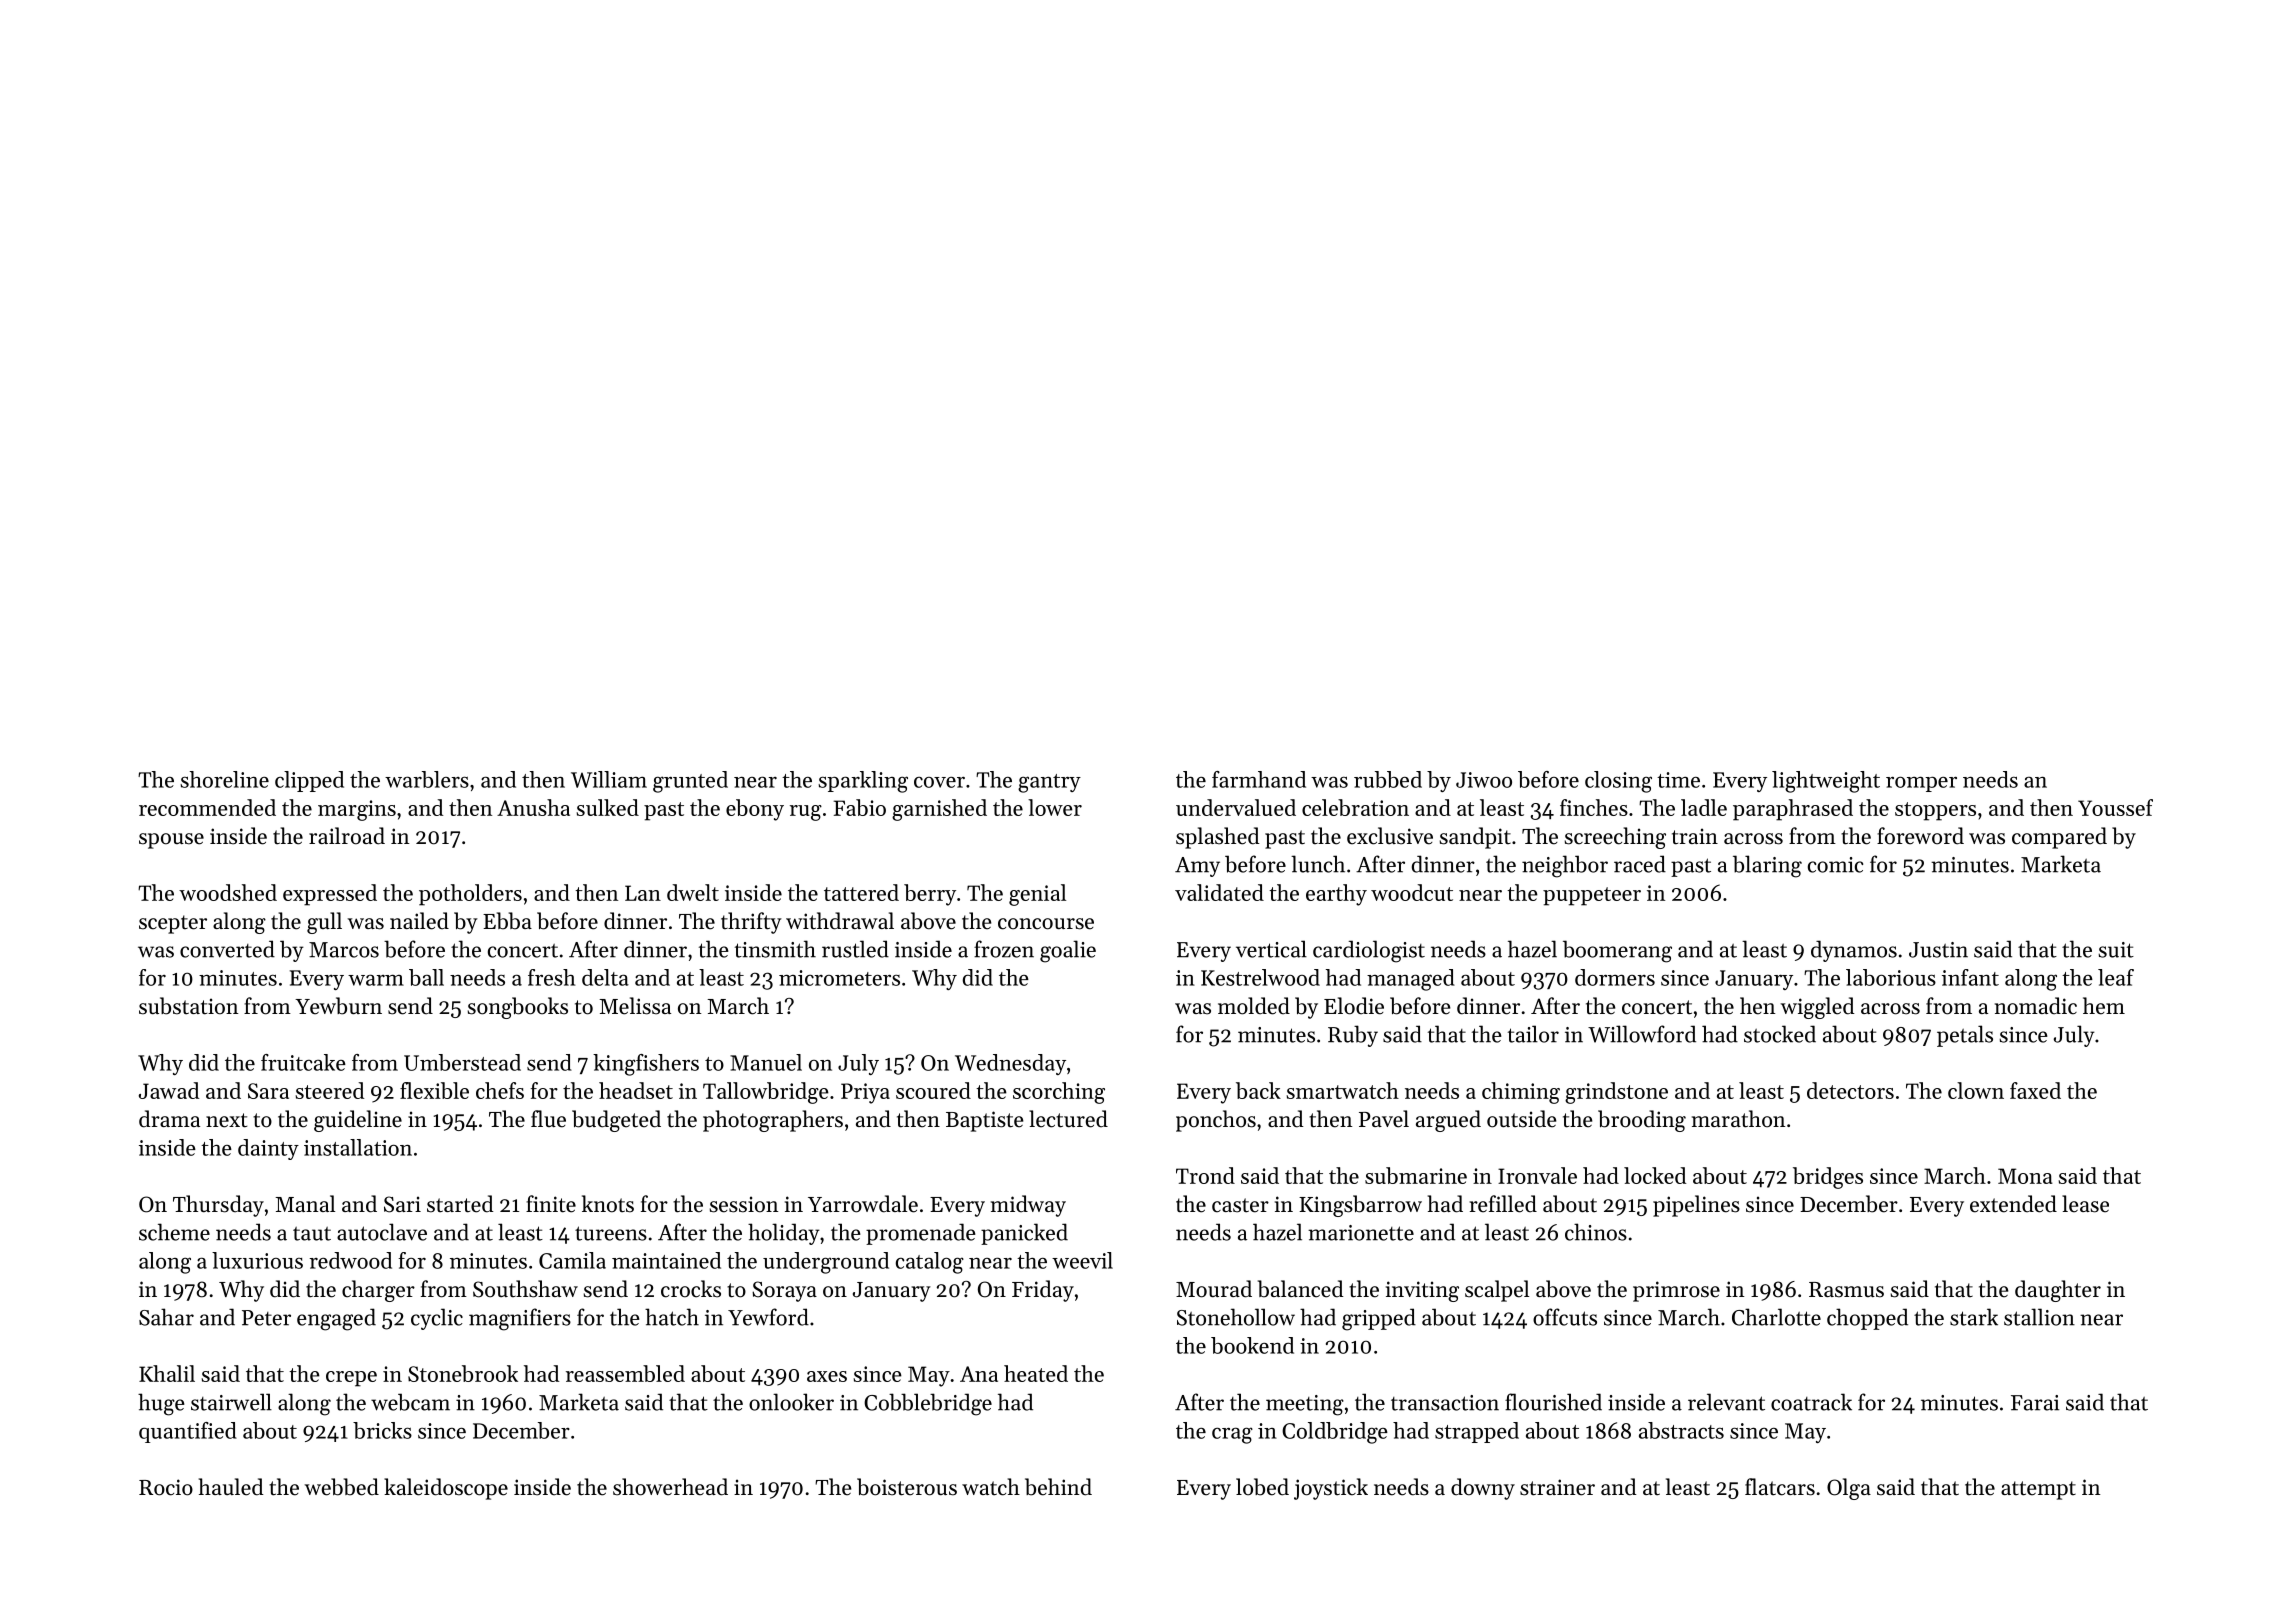 This image has height=1620, width=2292. What do you see at coordinates (2115, 807) in the image?
I see `Youssef` at bounding box center [2115, 807].
